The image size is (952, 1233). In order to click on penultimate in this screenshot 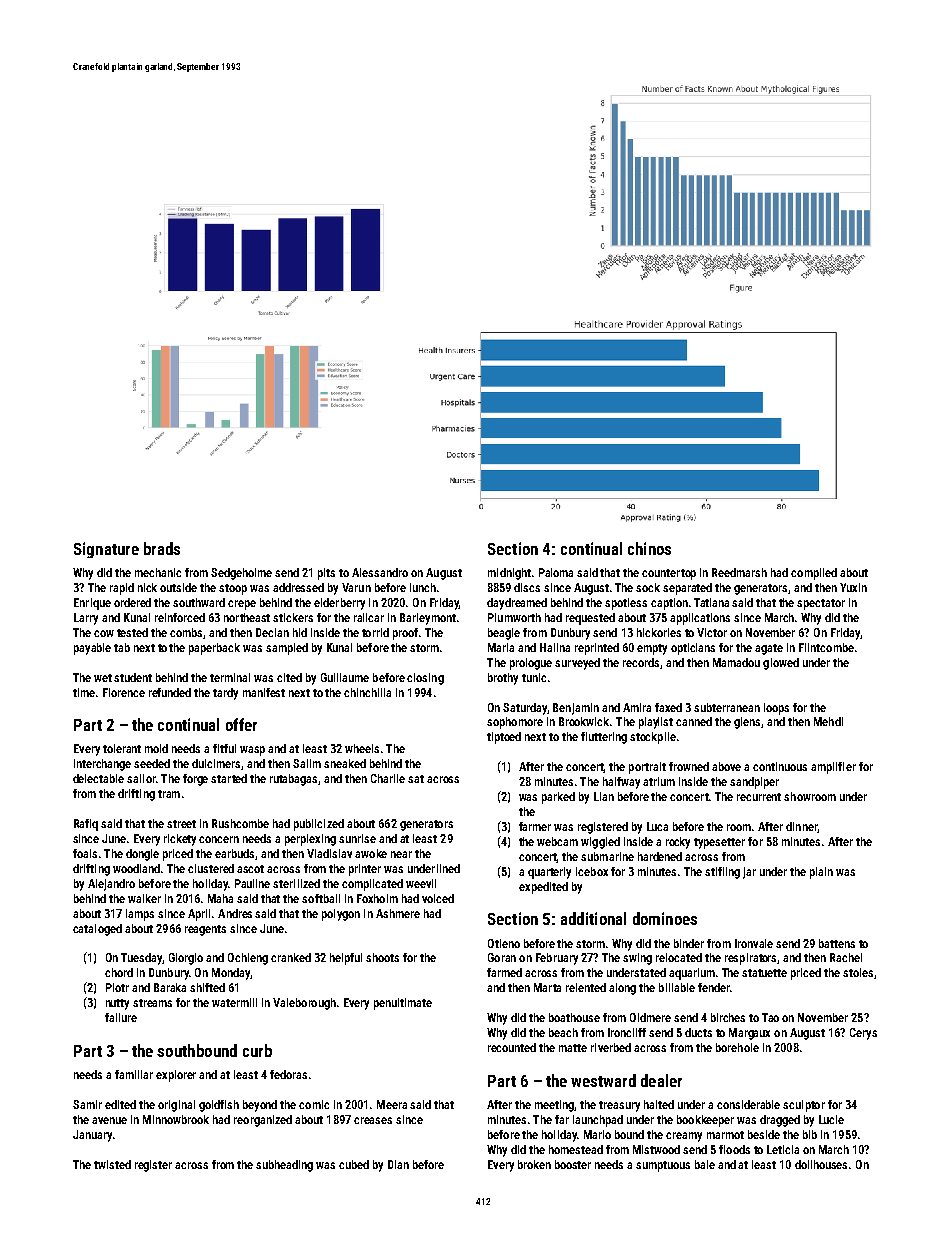, I will do `click(403, 1004)`.
